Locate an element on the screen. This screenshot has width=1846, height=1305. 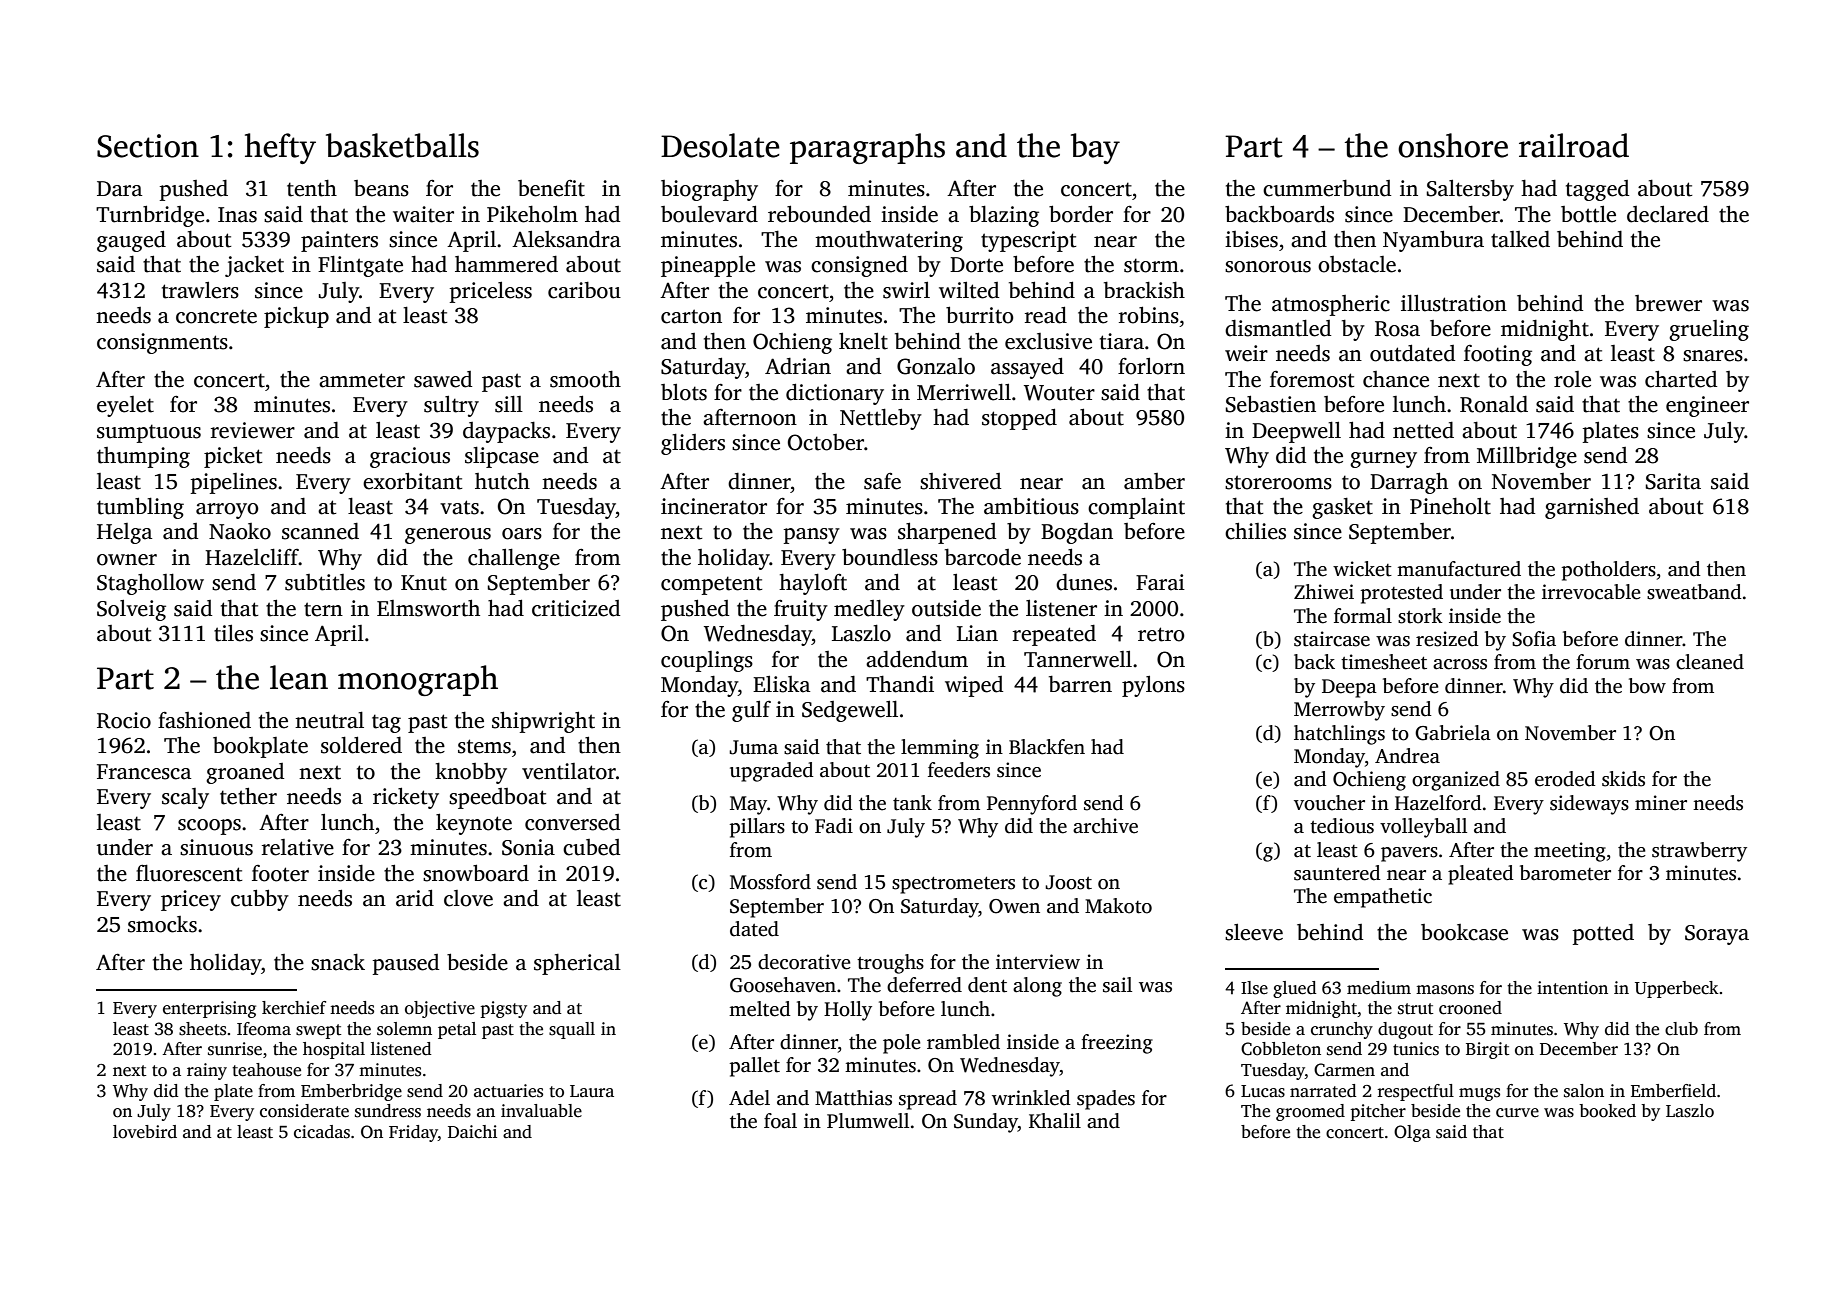
October is located at coordinates (826, 442).
